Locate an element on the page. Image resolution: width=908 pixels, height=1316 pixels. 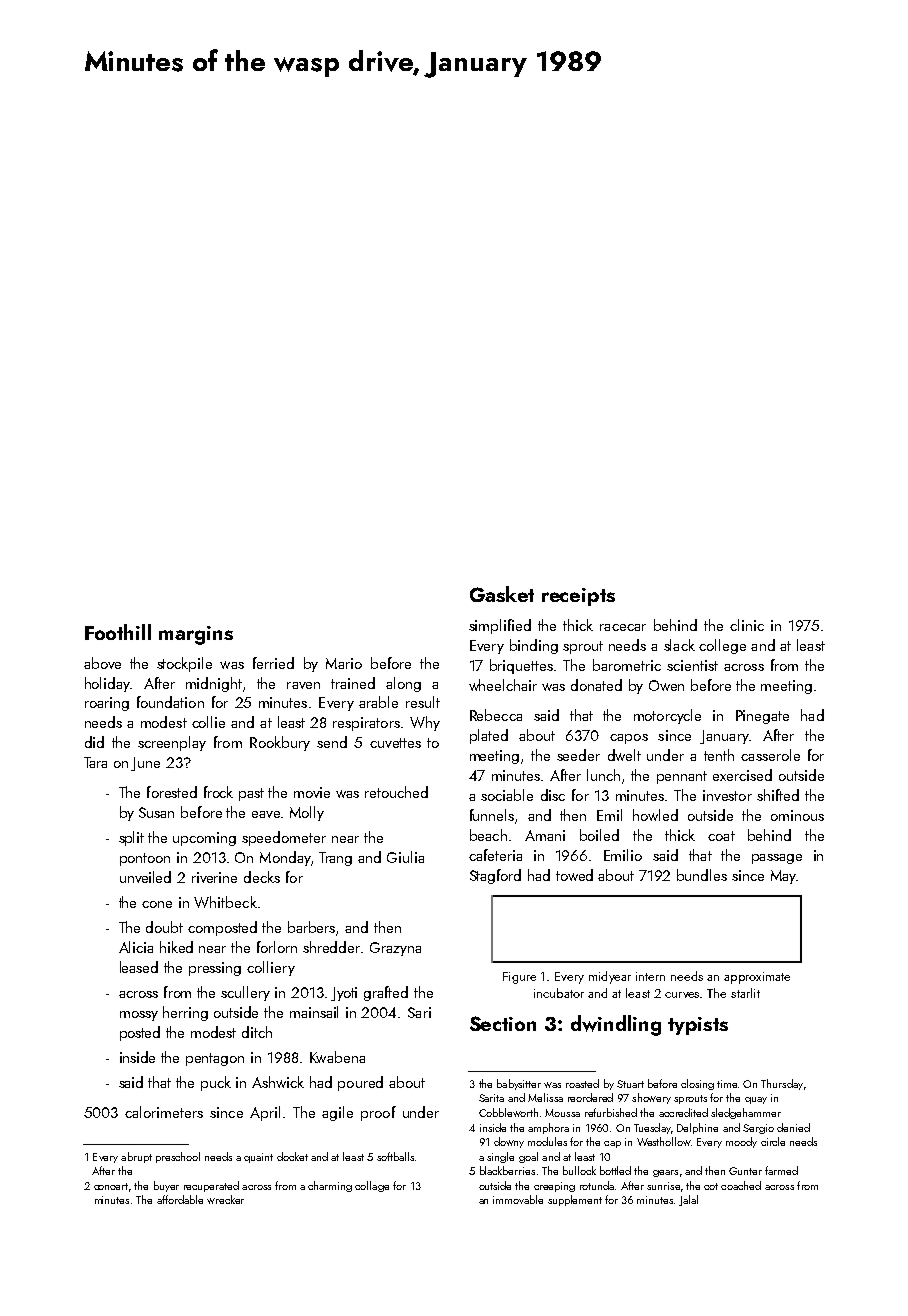
Pinegate is located at coordinates (762, 717).
